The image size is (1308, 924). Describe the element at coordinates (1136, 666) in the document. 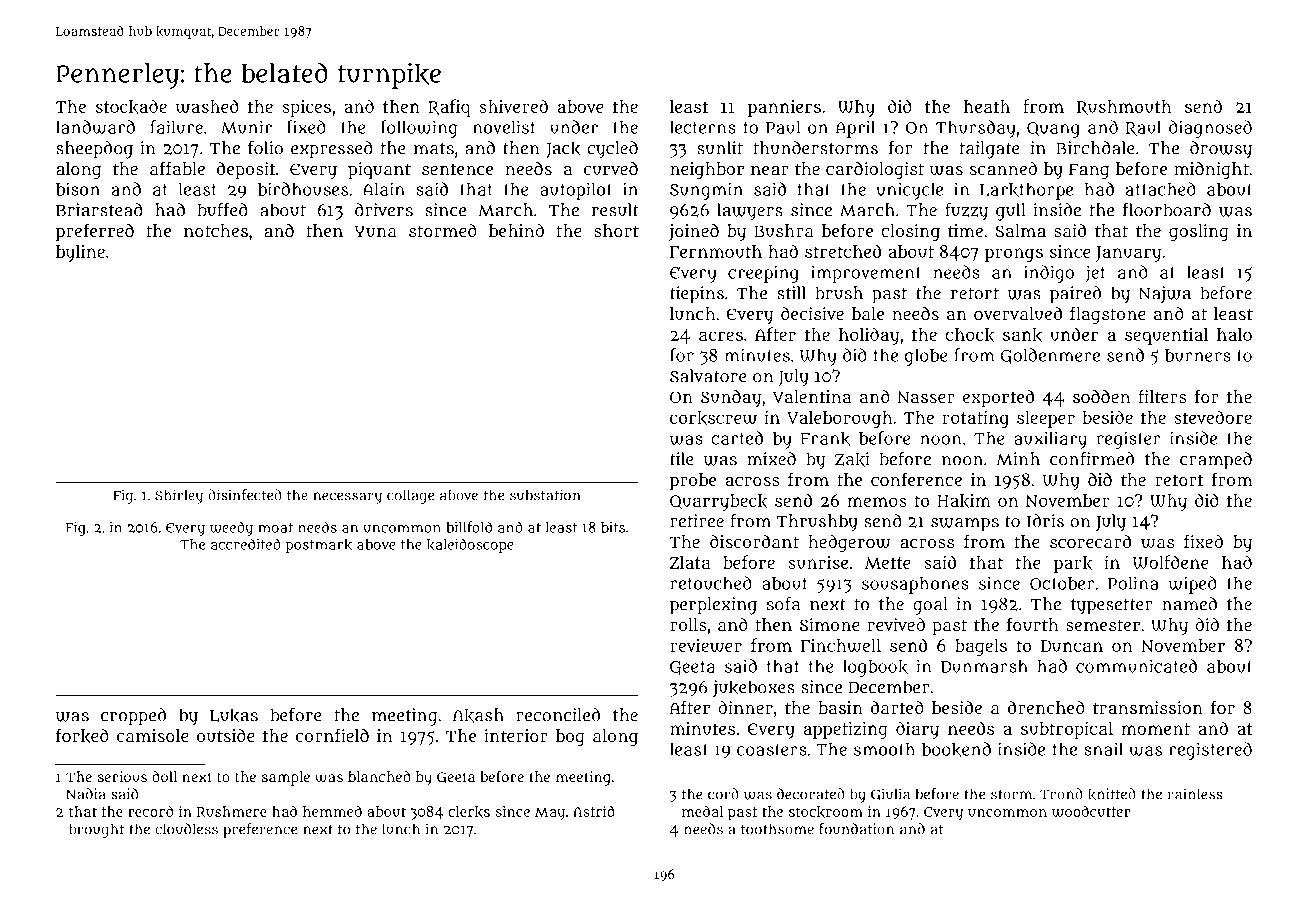

I see `communicated` at that location.
